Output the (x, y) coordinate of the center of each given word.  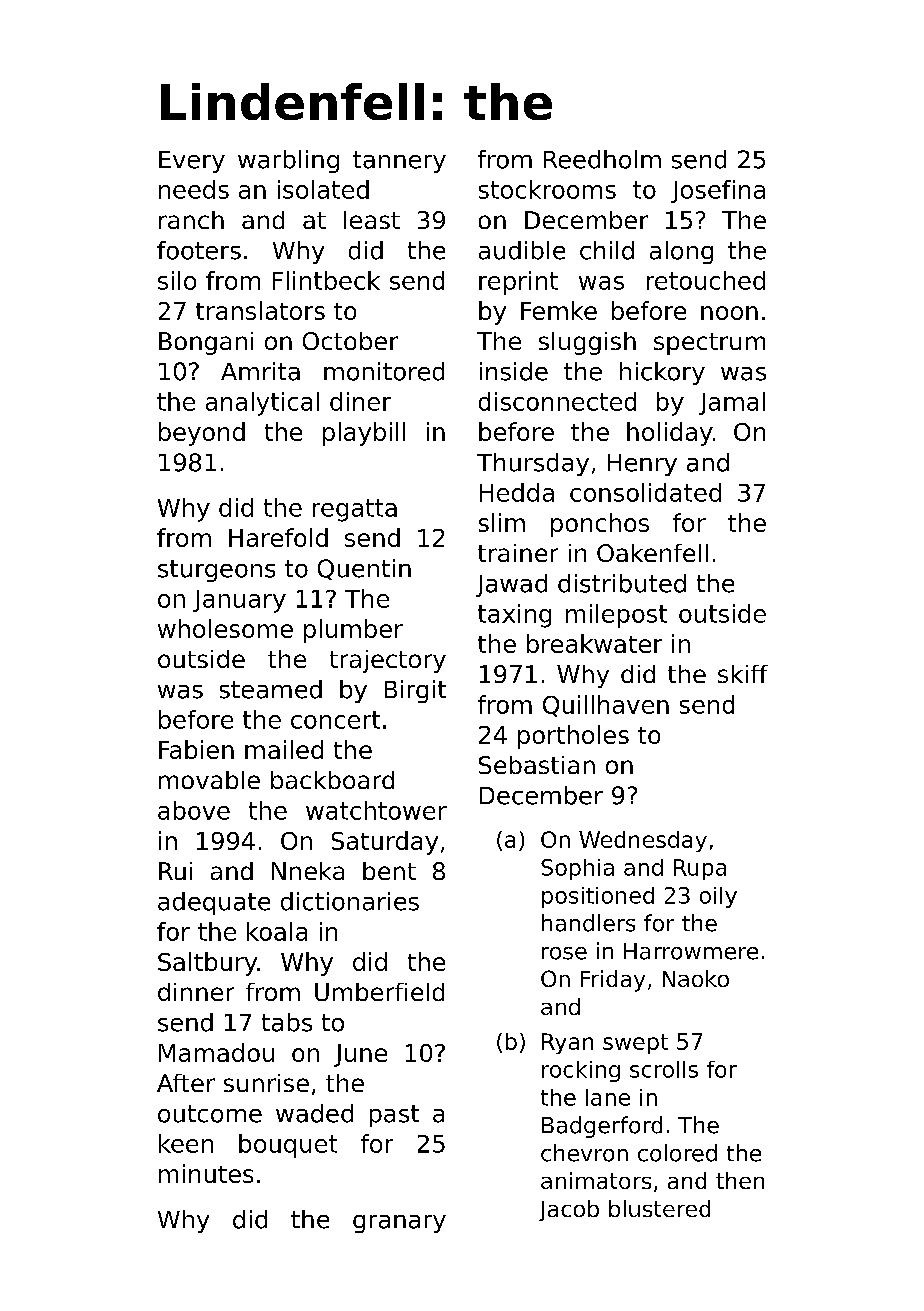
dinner (196, 992)
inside (514, 371)
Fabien (196, 749)
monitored (384, 371)
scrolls (664, 1069)
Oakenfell (652, 553)
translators (260, 310)
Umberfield (379, 992)
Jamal (732, 403)
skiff (743, 674)
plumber (353, 631)
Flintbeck (326, 280)
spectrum (709, 344)
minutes (206, 1173)
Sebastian (537, 765)
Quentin (364, 569)
